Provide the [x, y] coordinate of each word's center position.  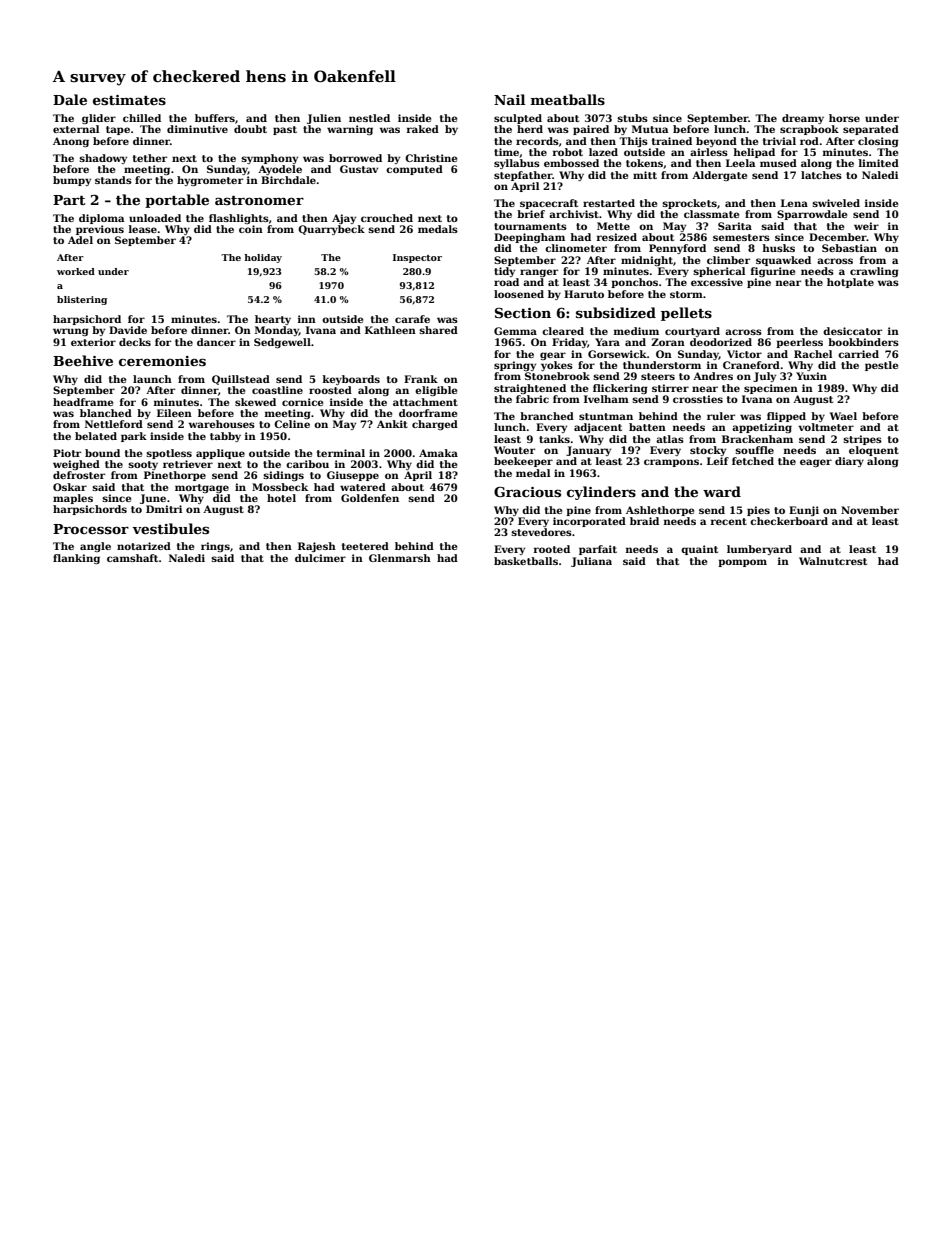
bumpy [72, 181]
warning [350, 130]
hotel [281, 498]
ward [722, 491]
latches [821, 175]
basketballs [526, 561]
